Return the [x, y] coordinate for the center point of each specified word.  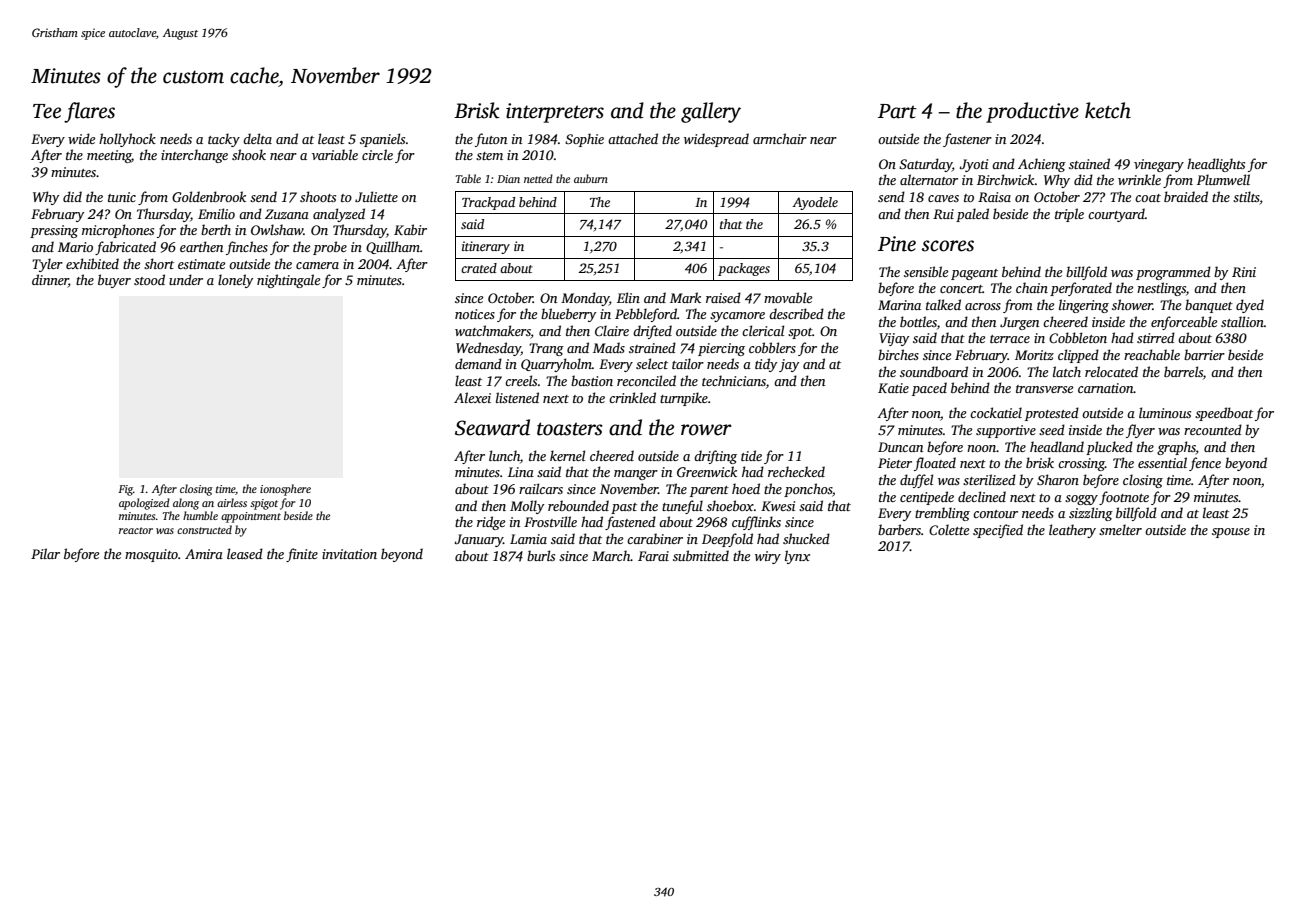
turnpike [684, 399]
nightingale [288, 281]
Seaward [492, 427]
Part [897, 111]
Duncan [900, 447]
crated [479, 268]
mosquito [151, 555]
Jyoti [973, 165]
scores [948, 246]
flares [89, 112]
